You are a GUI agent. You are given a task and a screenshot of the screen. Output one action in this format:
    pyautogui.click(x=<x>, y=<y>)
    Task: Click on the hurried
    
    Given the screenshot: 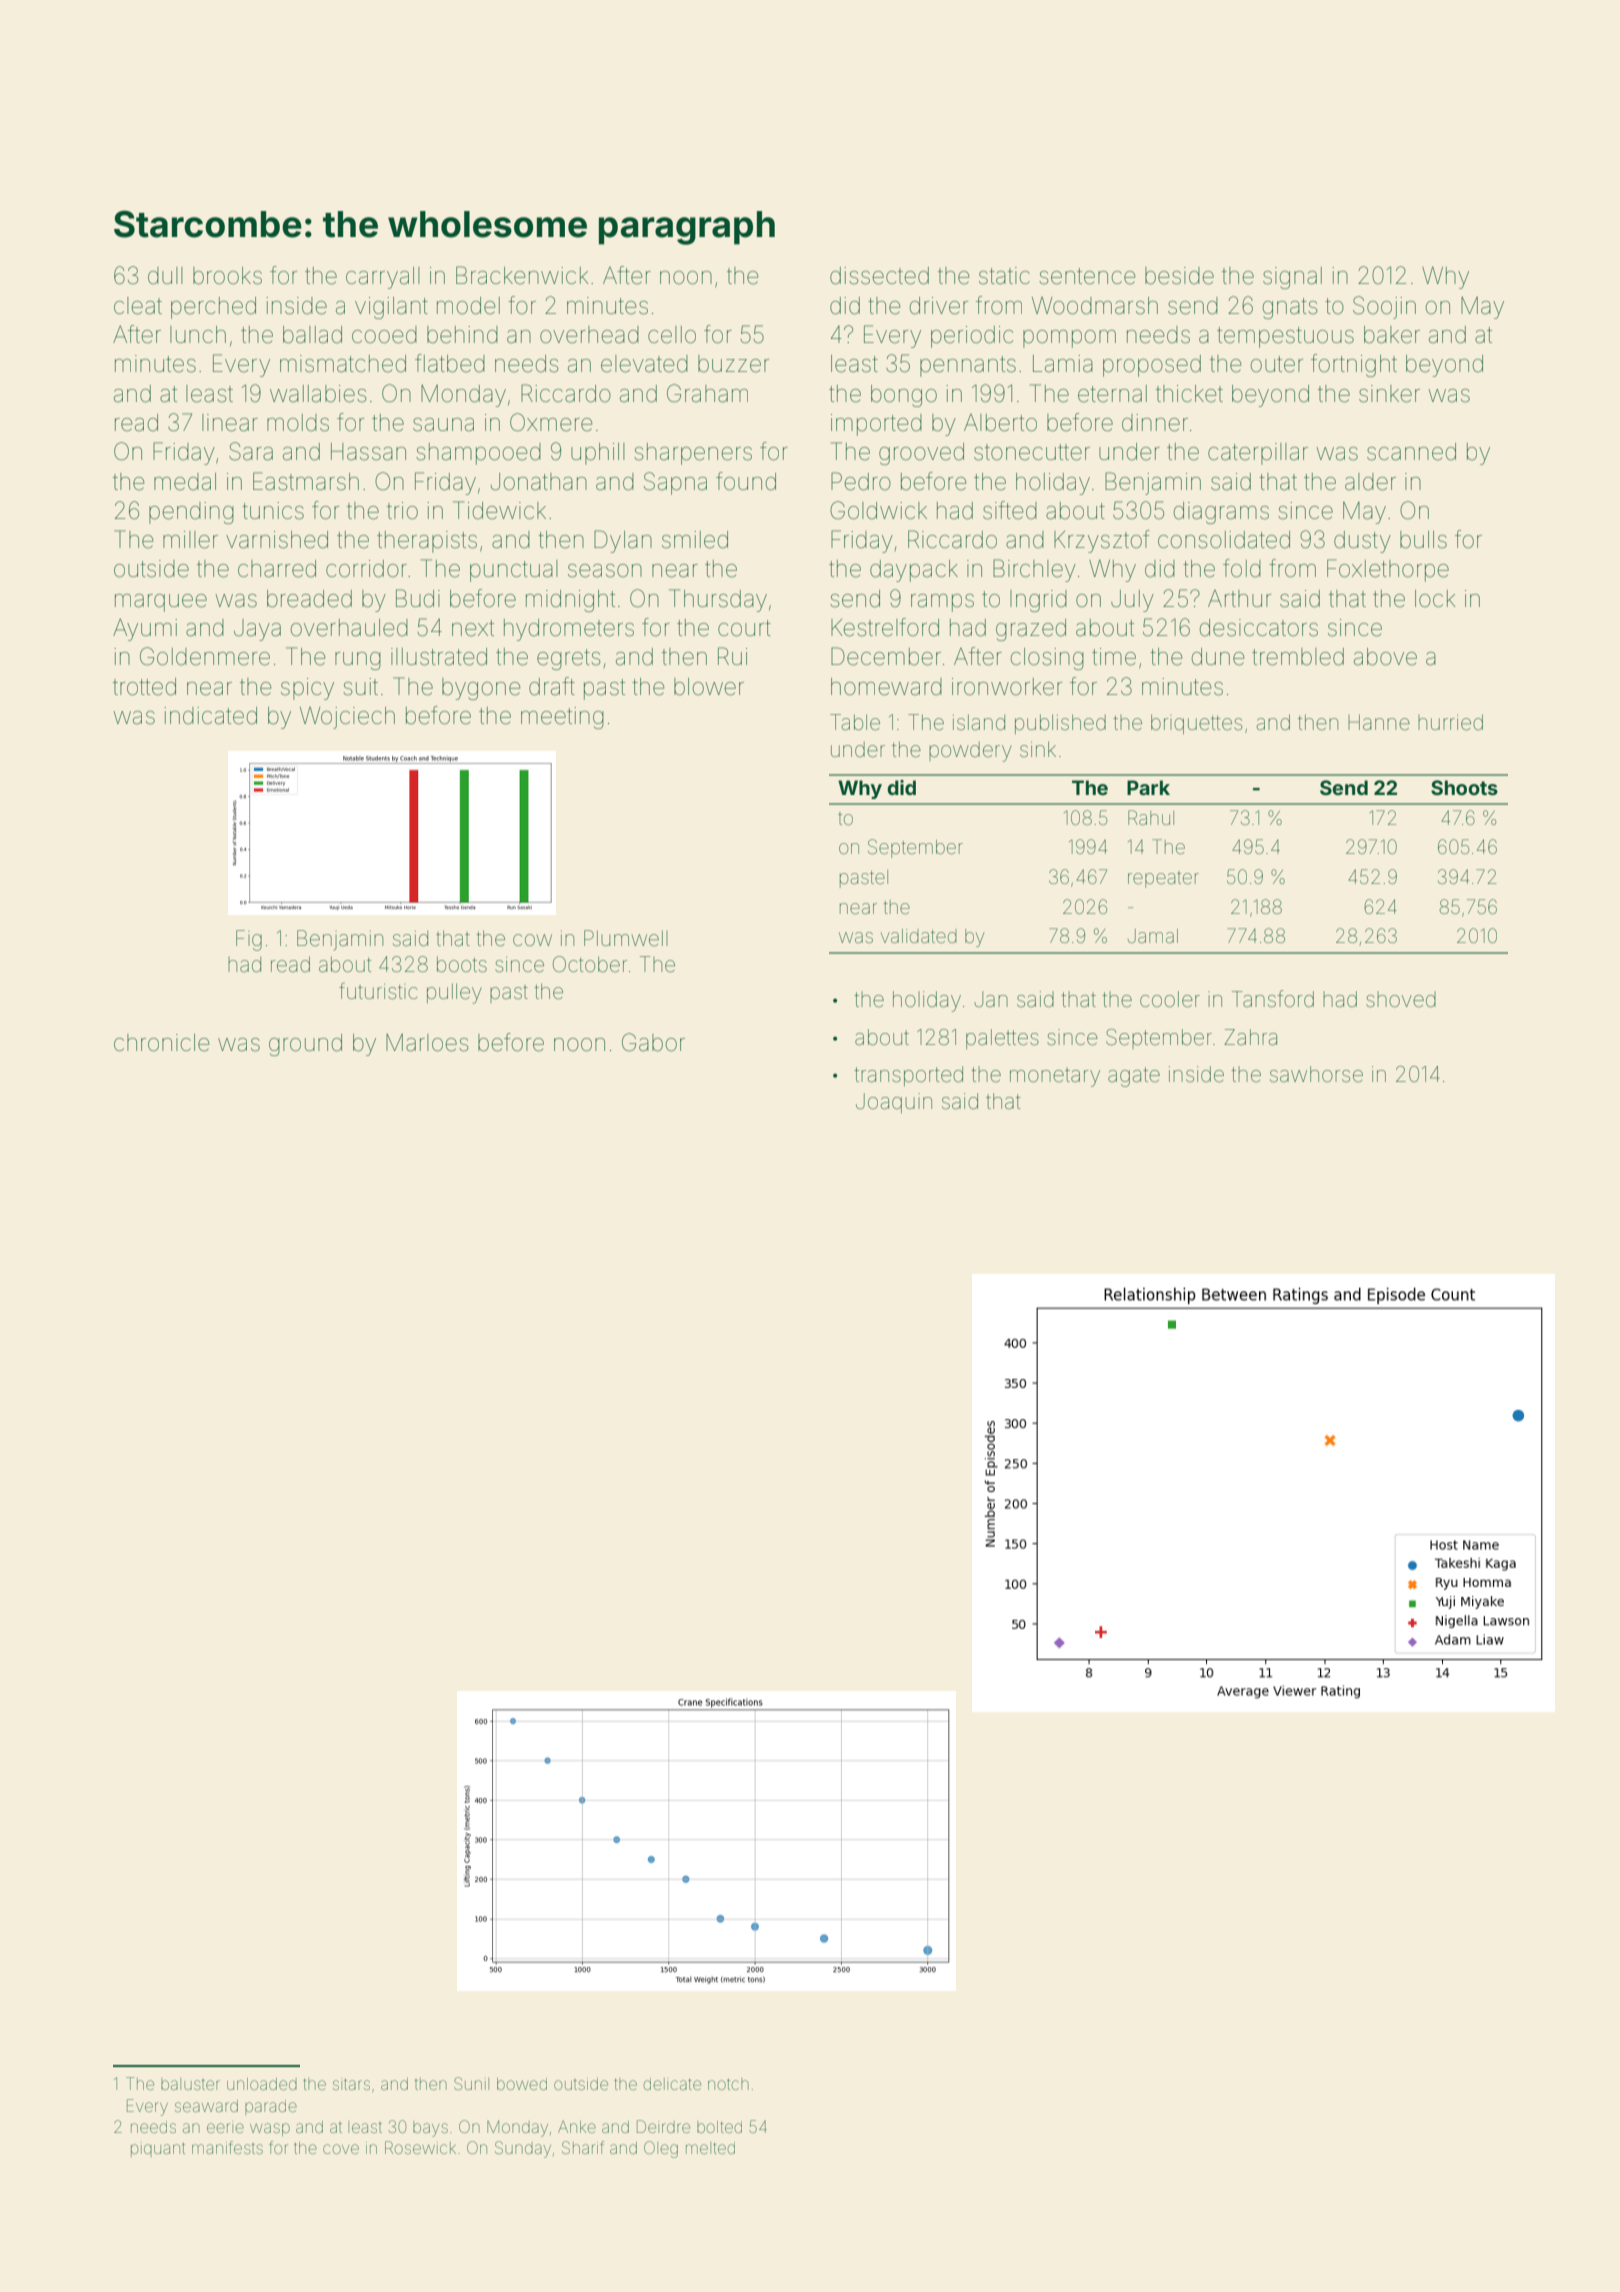 What is the action you would take?
    pyautogui.click(x=1450, y=722)
